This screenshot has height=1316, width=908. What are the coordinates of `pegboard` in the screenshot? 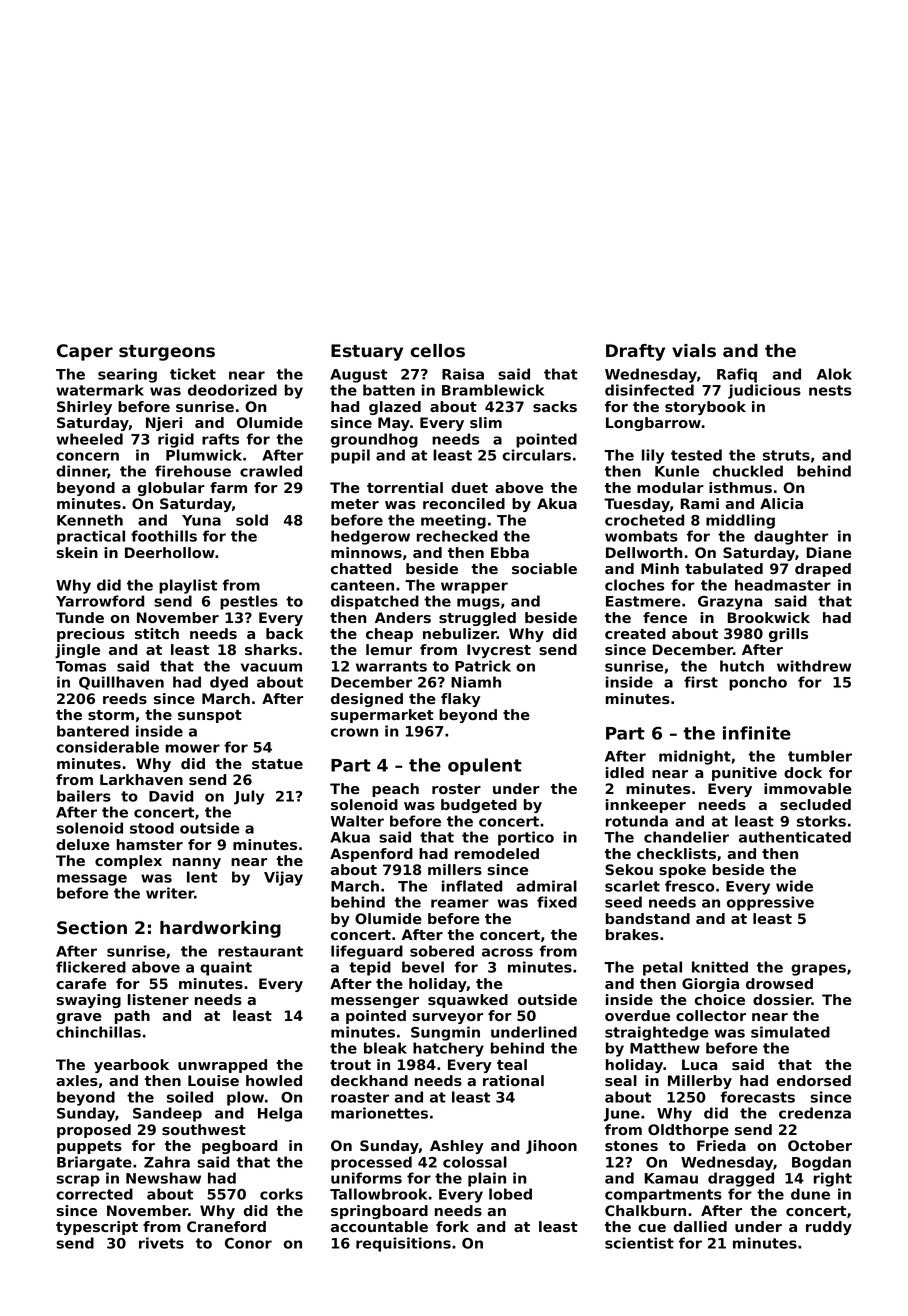 It's located at (239, 1147).
